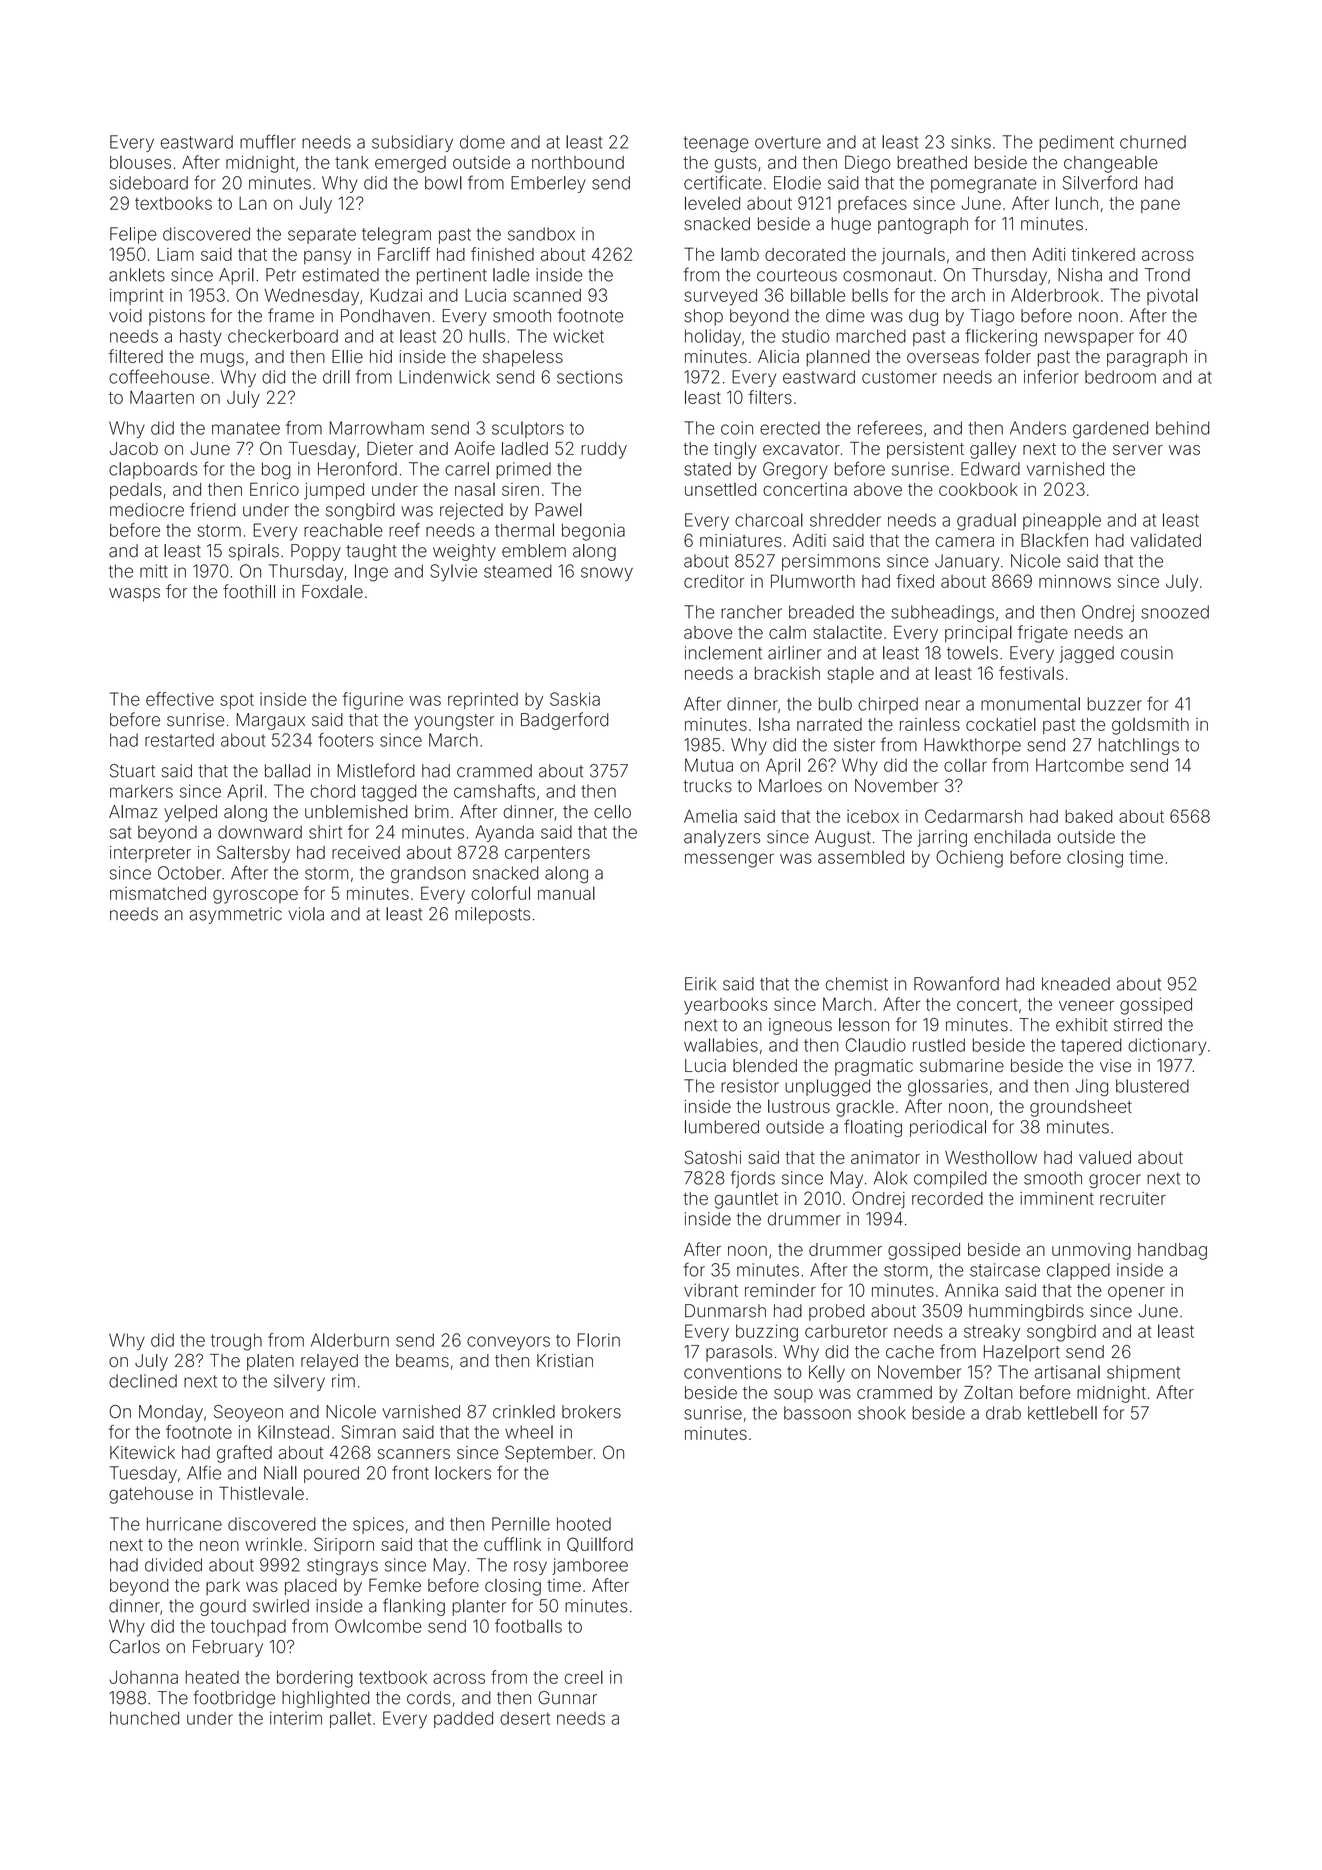  I want to click on trough, so click(236, 1342).
